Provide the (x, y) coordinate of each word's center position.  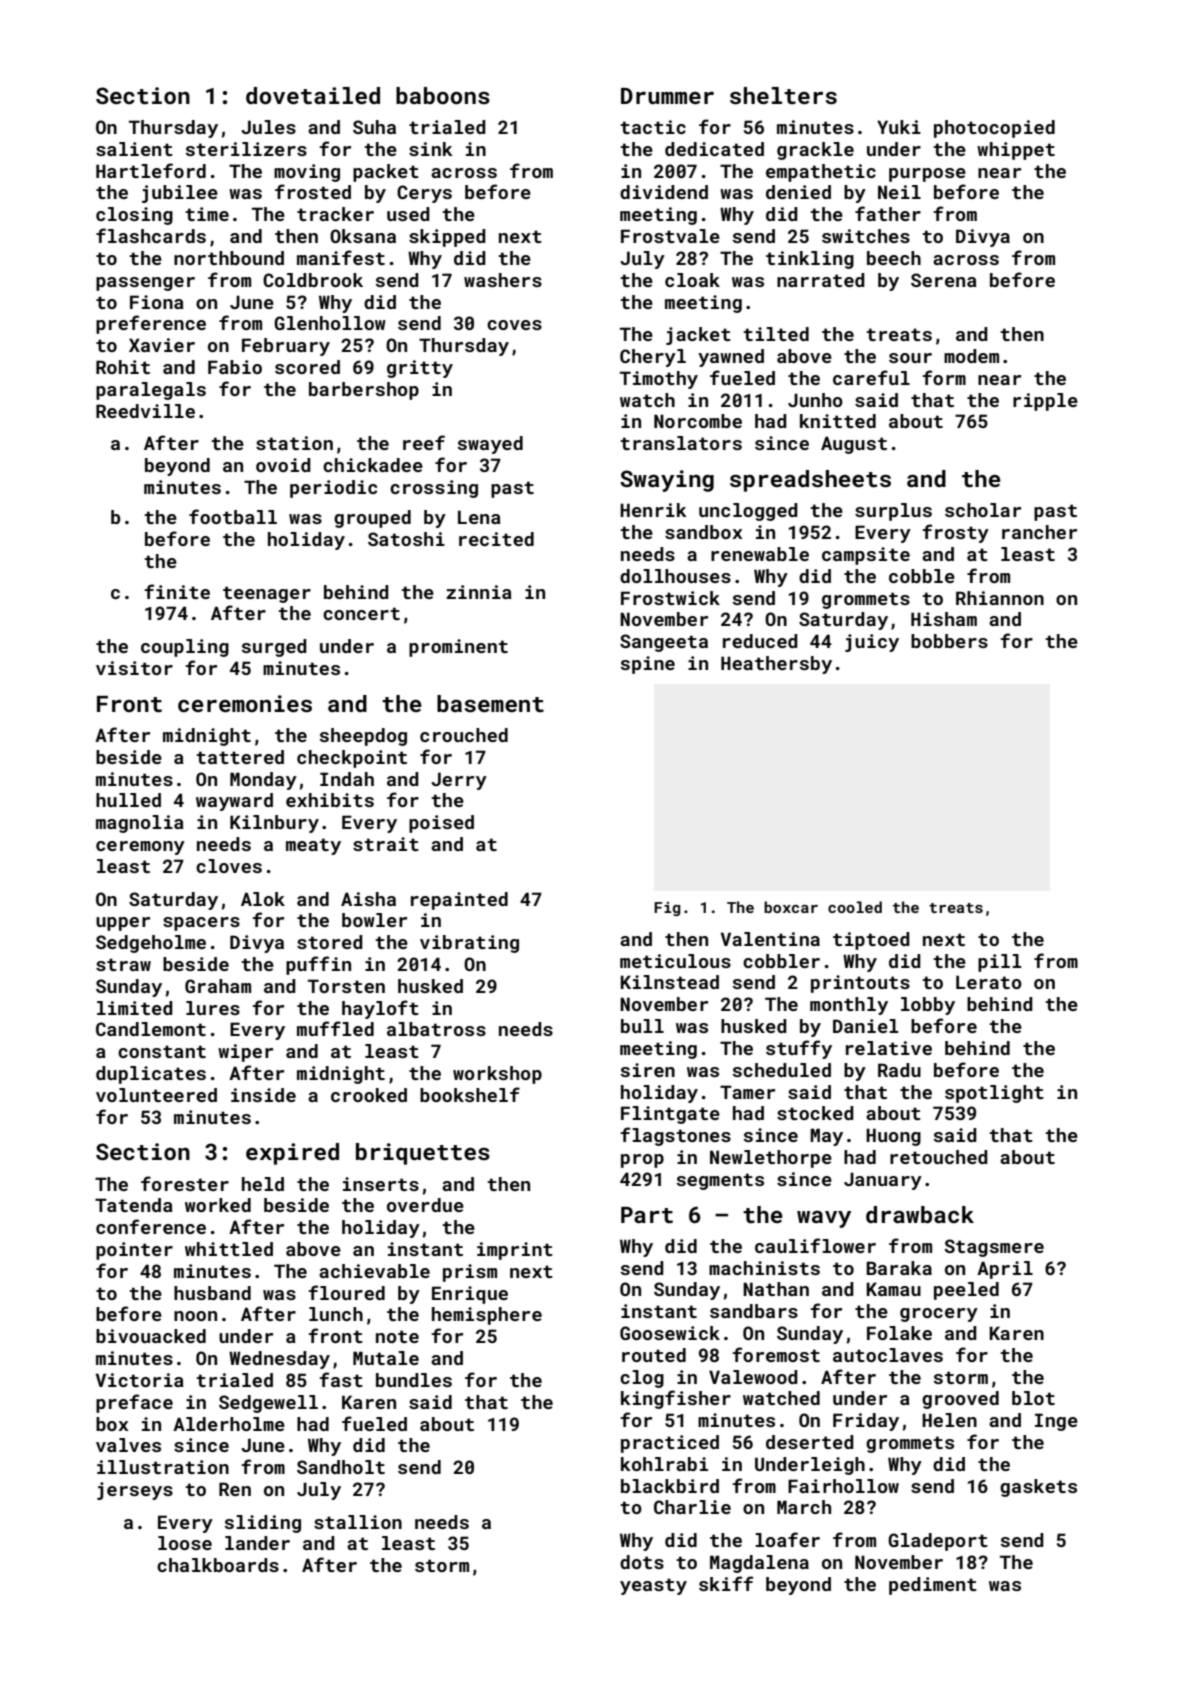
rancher (1039, 532)
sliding (263, 1524)
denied (798, 192)
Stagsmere (994, 1248)
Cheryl (653, 358)
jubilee (180, 194)
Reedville (145, 411)
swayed (490, 445)
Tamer (747, 1092)
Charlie (692, 1507)
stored (330, 942)
